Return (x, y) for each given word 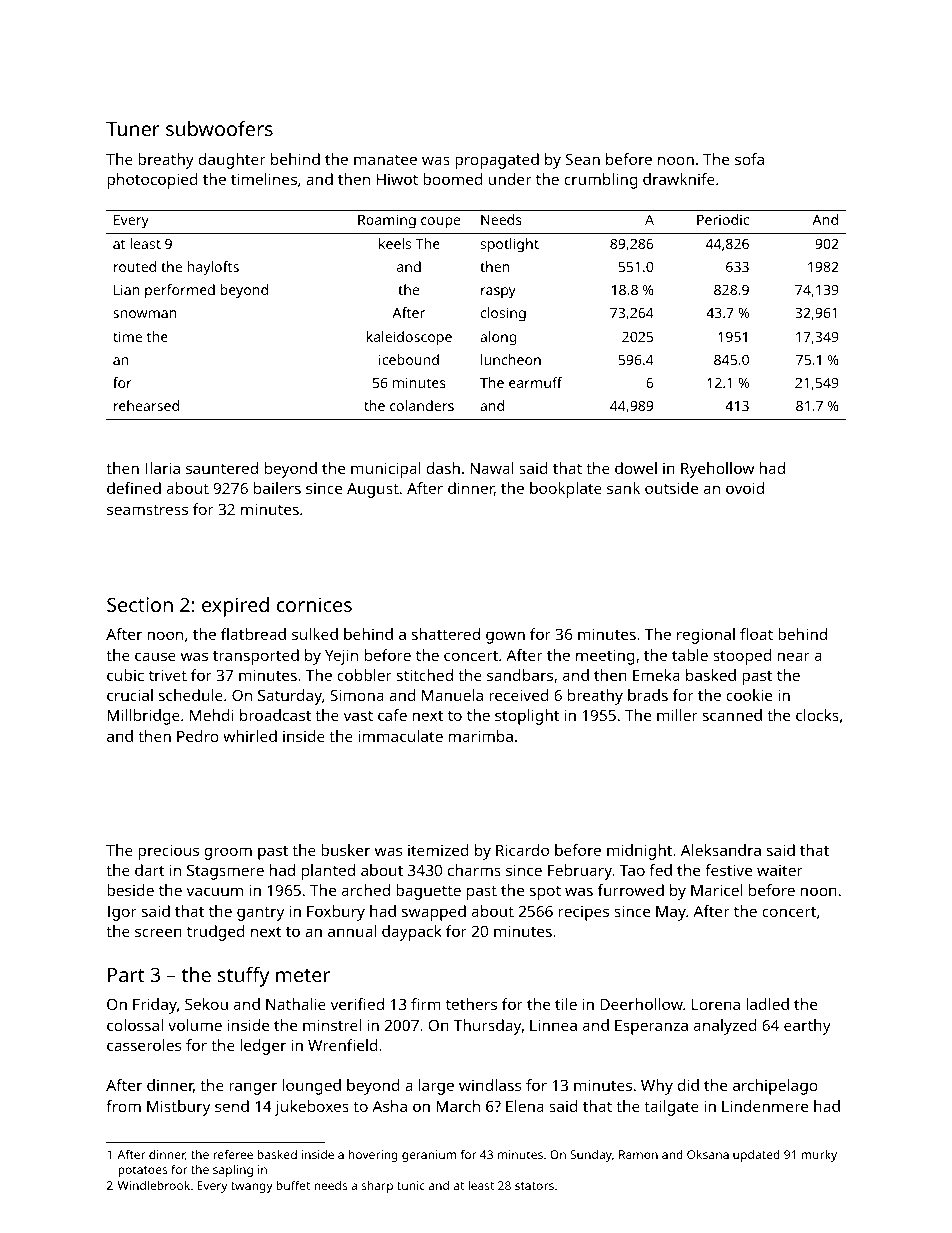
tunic (411, 1185)
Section (140, 604)
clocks (817, 715)
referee (233, 1154)
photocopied (152, 181)
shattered (446, 634)
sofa (749, 159)
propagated (497, 161)
